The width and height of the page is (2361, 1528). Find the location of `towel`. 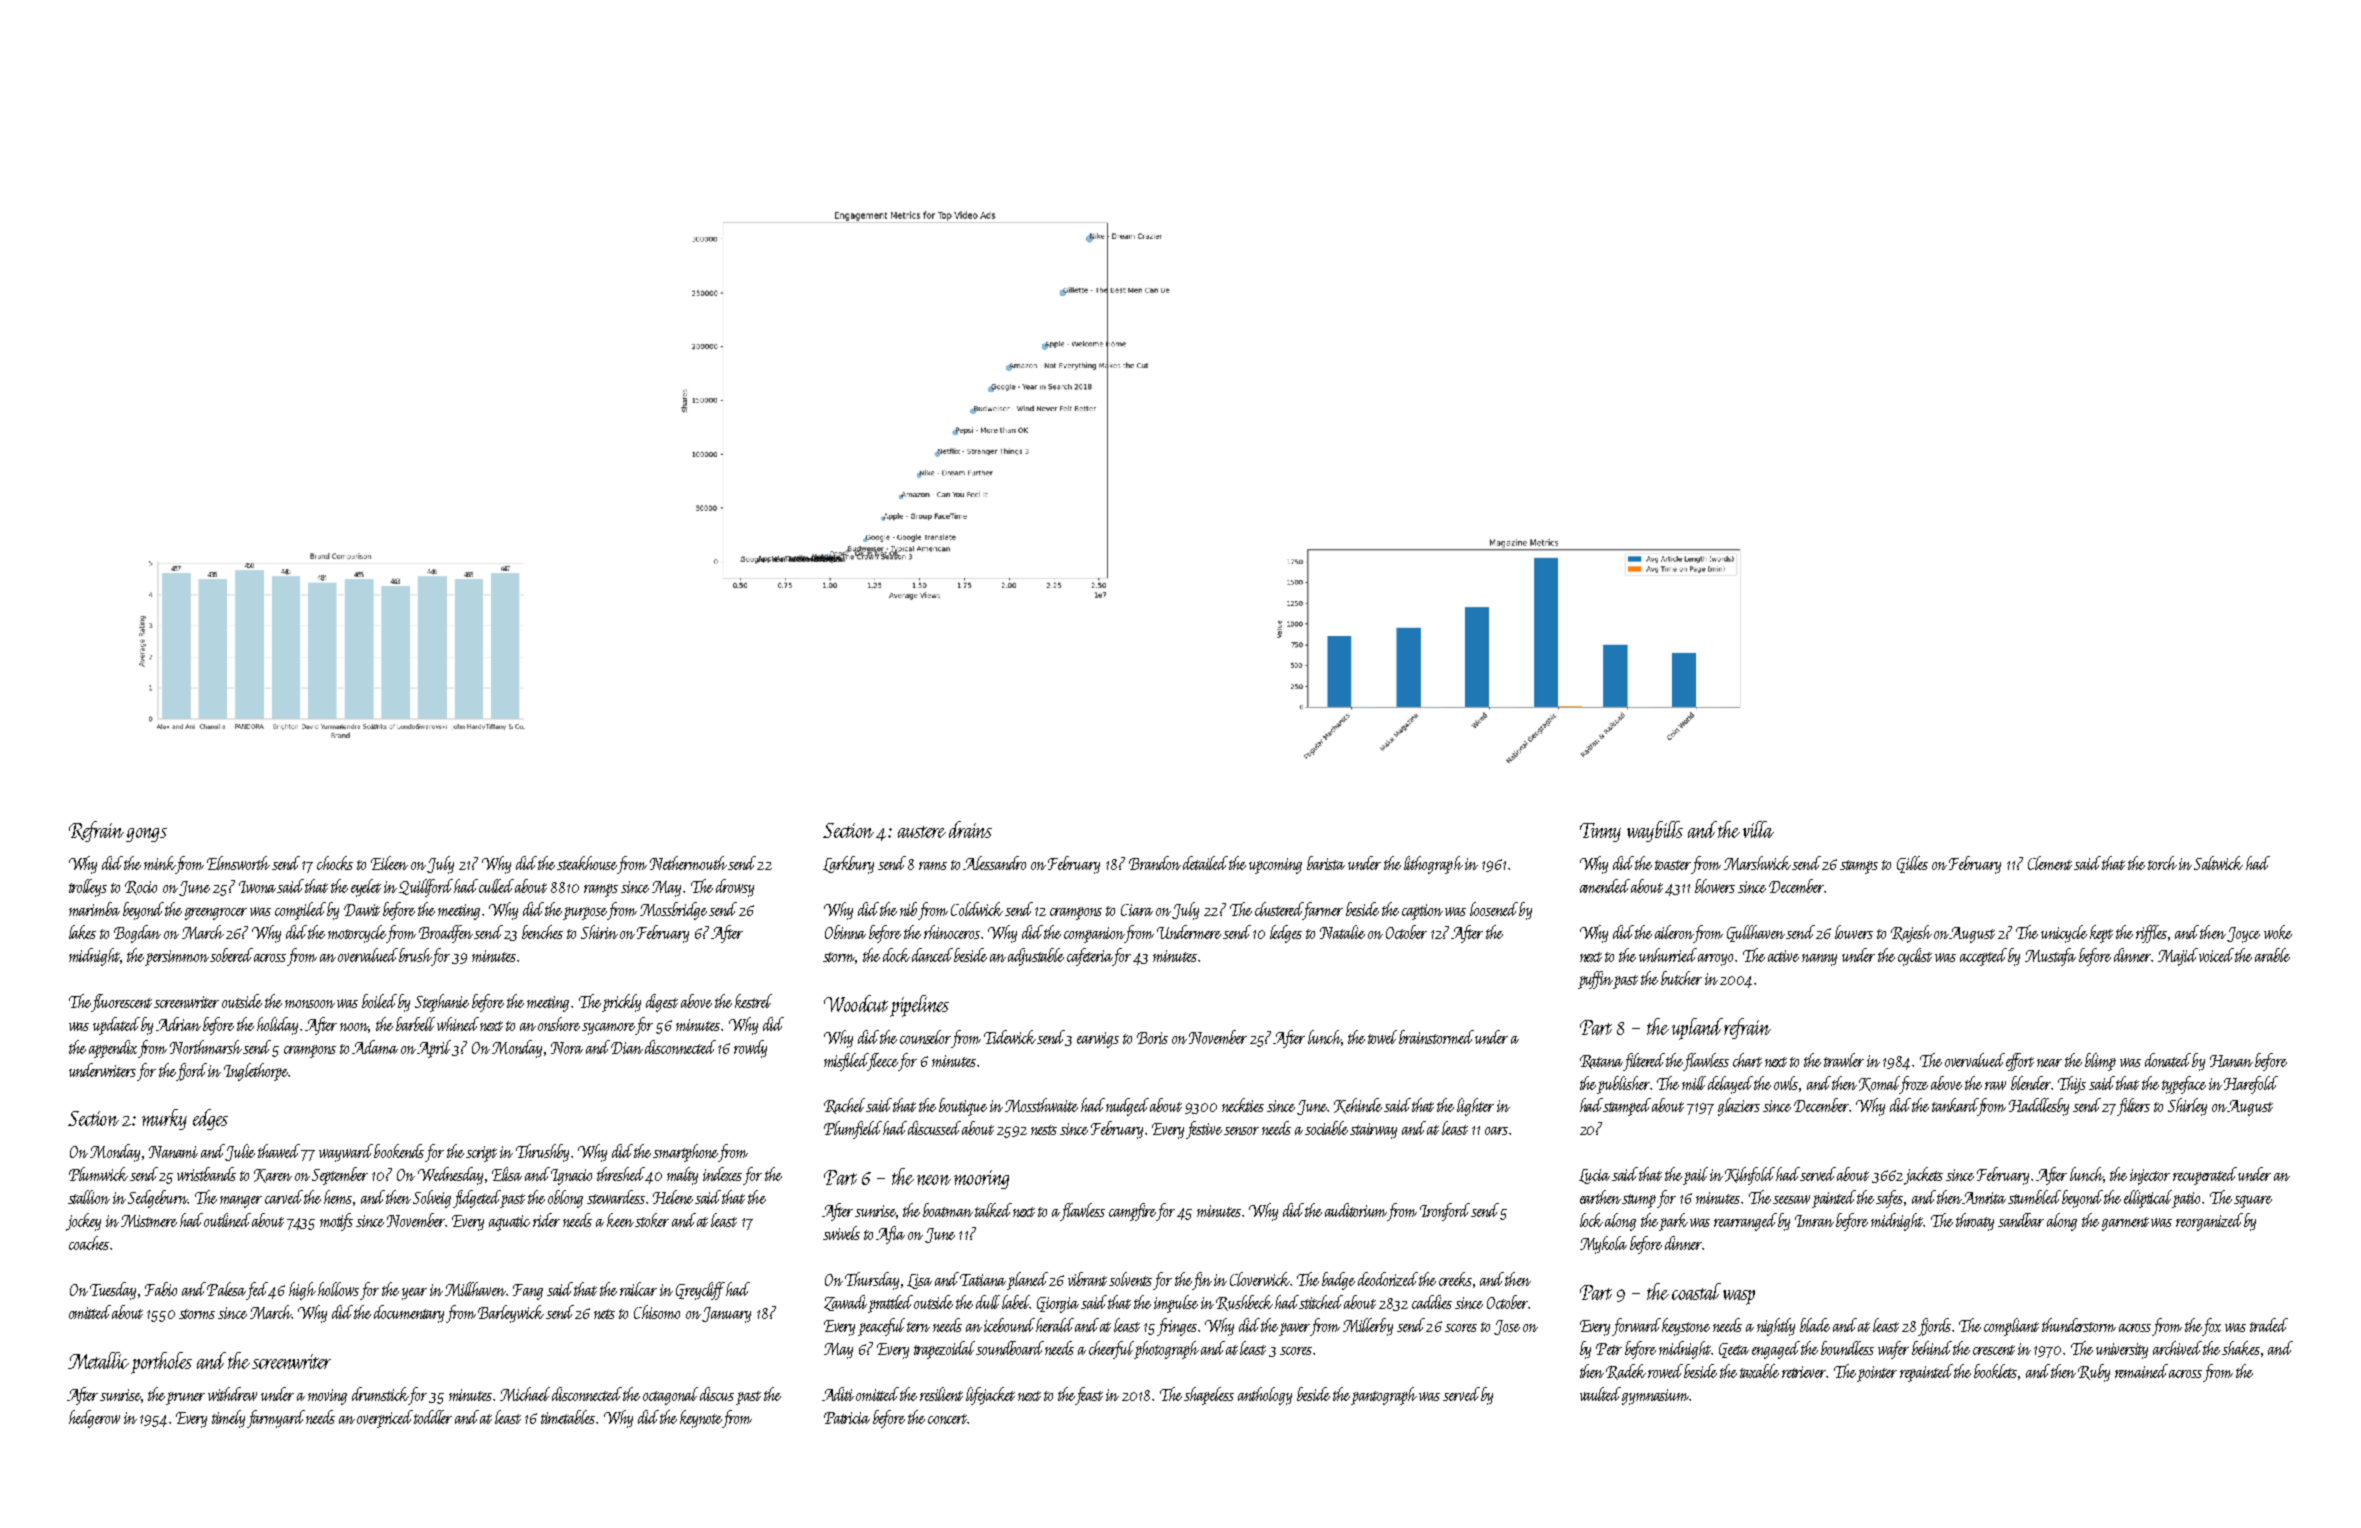

towel is located at coordinates (1382, 1037).
